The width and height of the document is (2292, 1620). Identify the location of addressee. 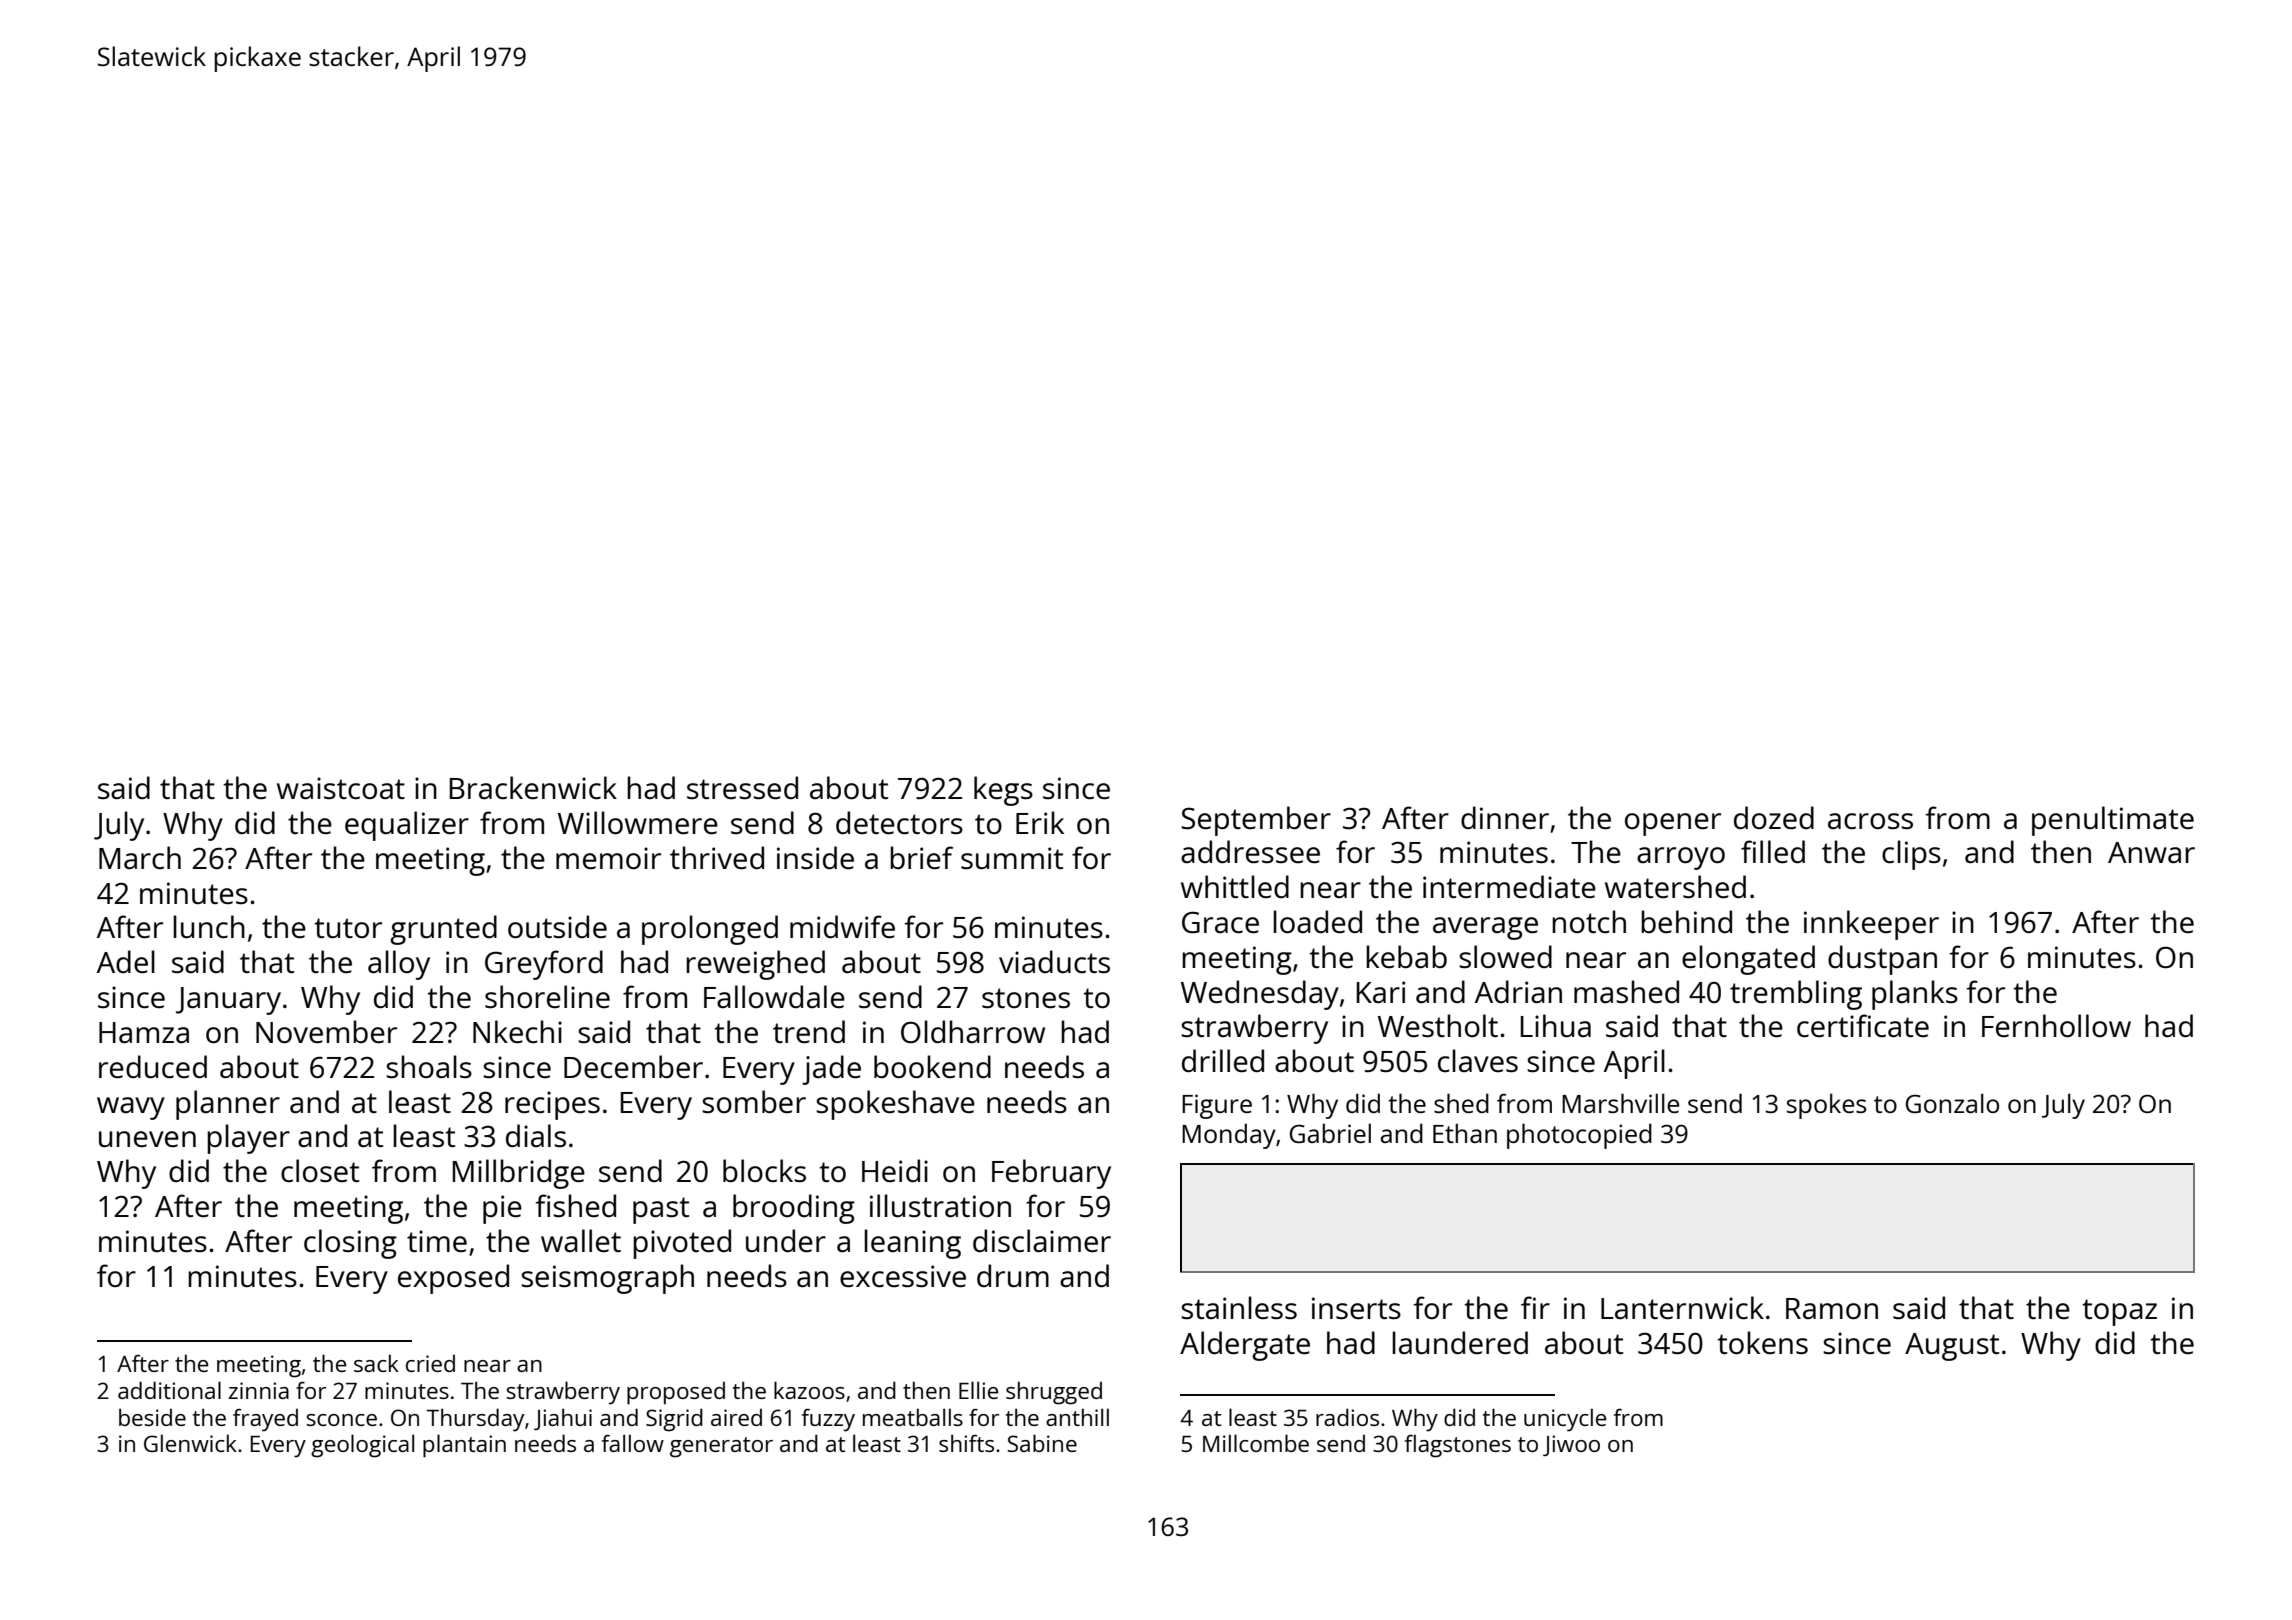
(1250, 852).
